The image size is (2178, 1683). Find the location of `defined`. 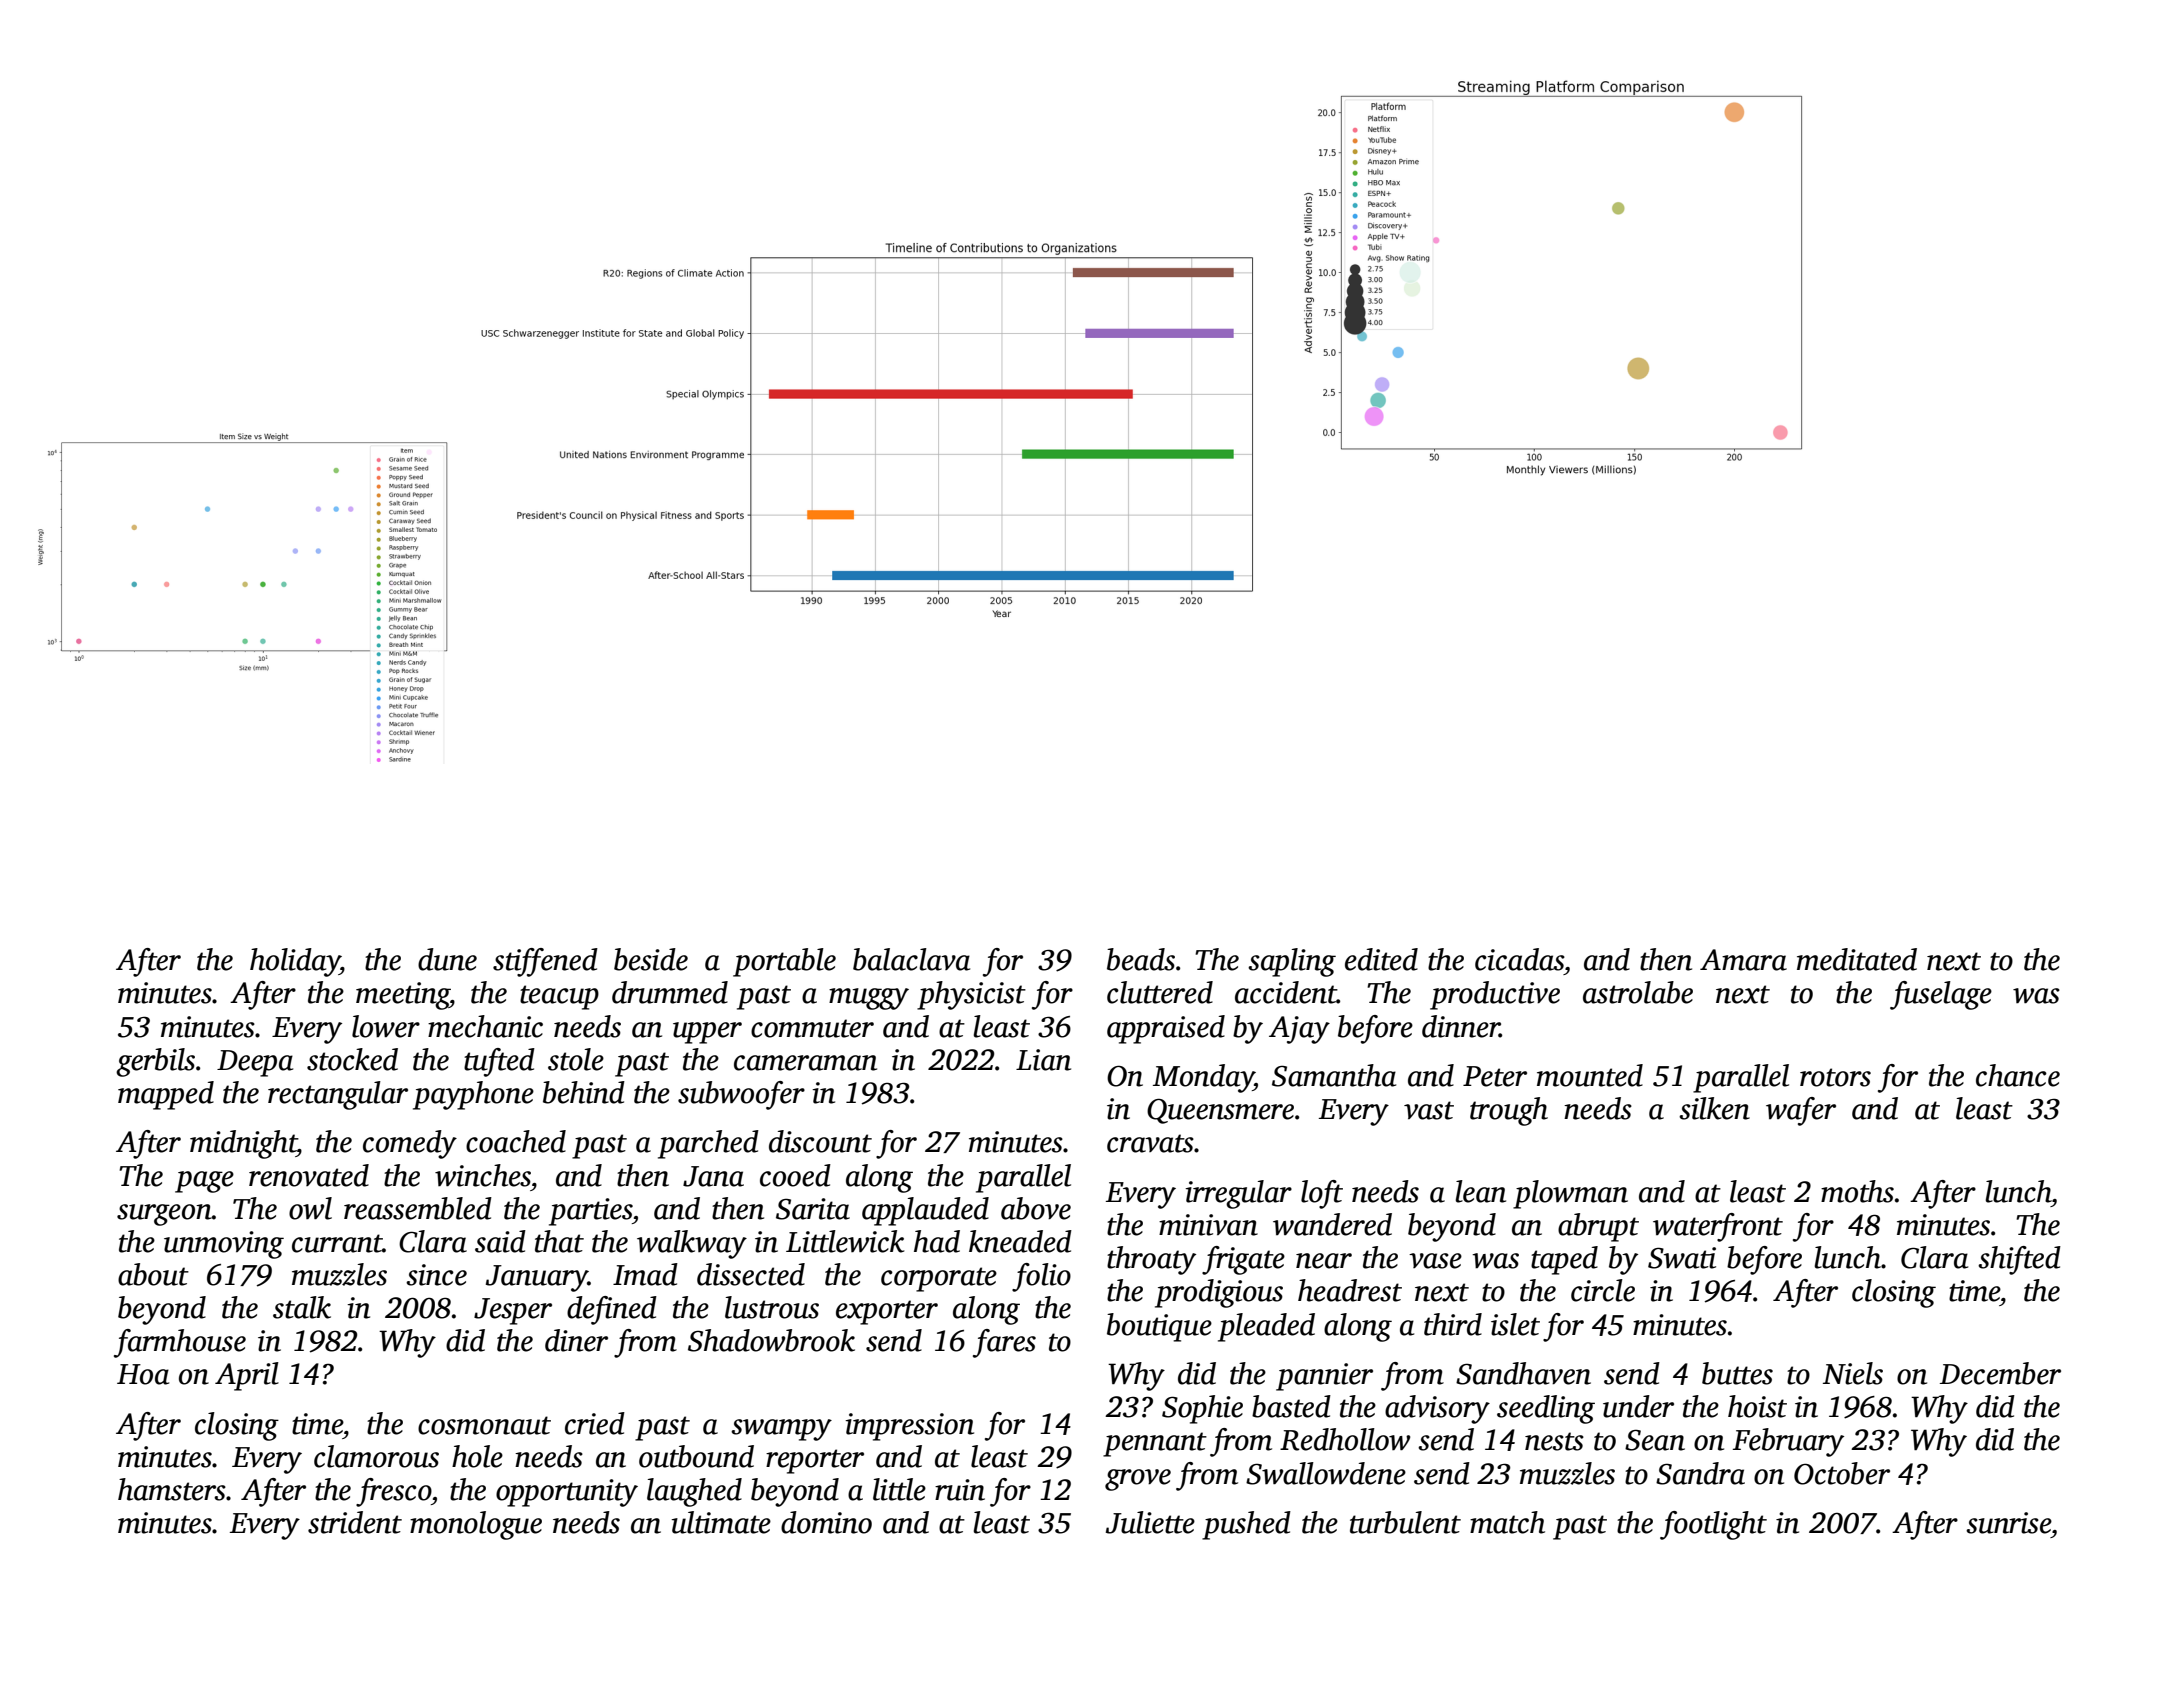

defined is located at coordinates (612, 1310).
